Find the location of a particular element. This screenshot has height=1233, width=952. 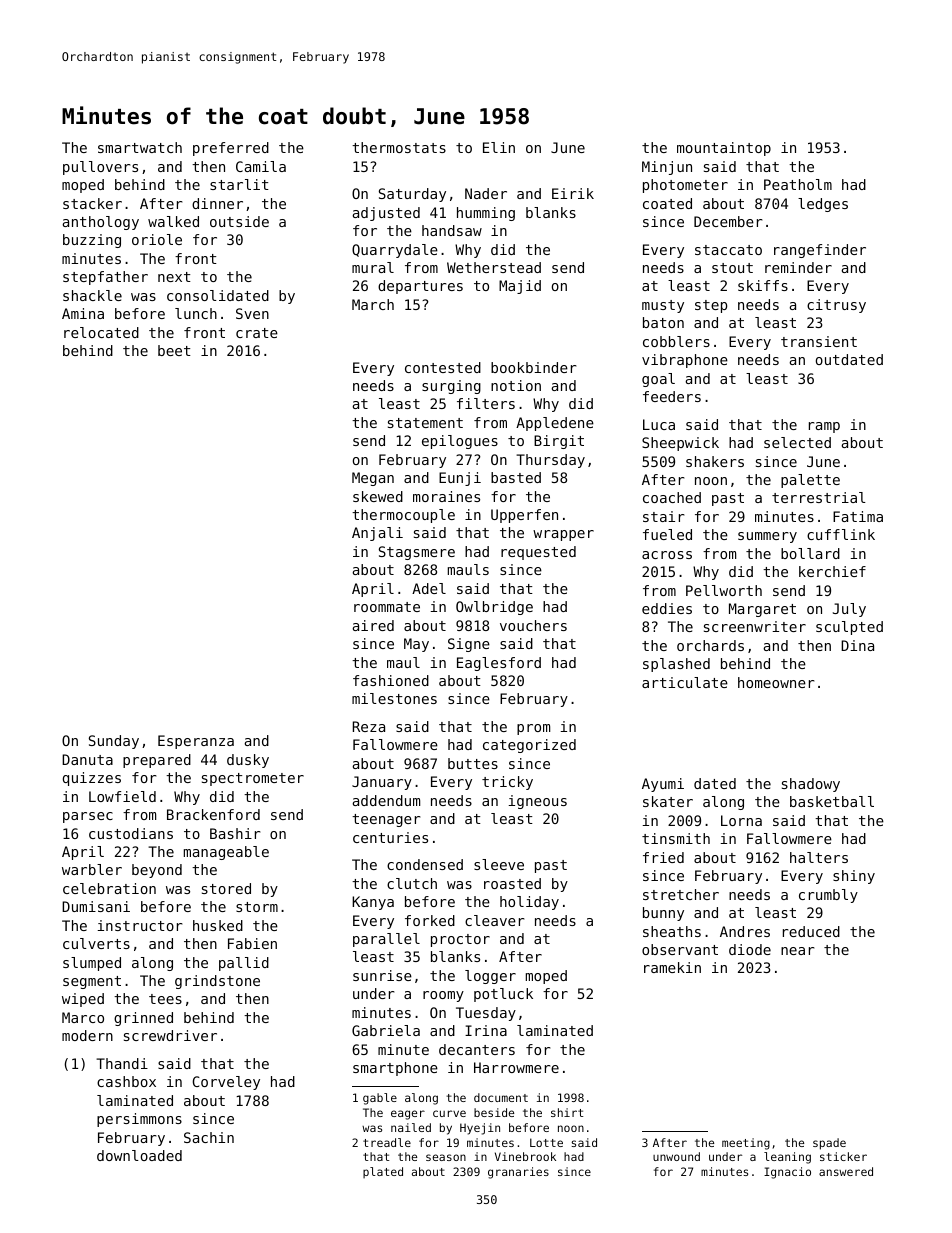

citrusy is located at coordinates (836, 306).
